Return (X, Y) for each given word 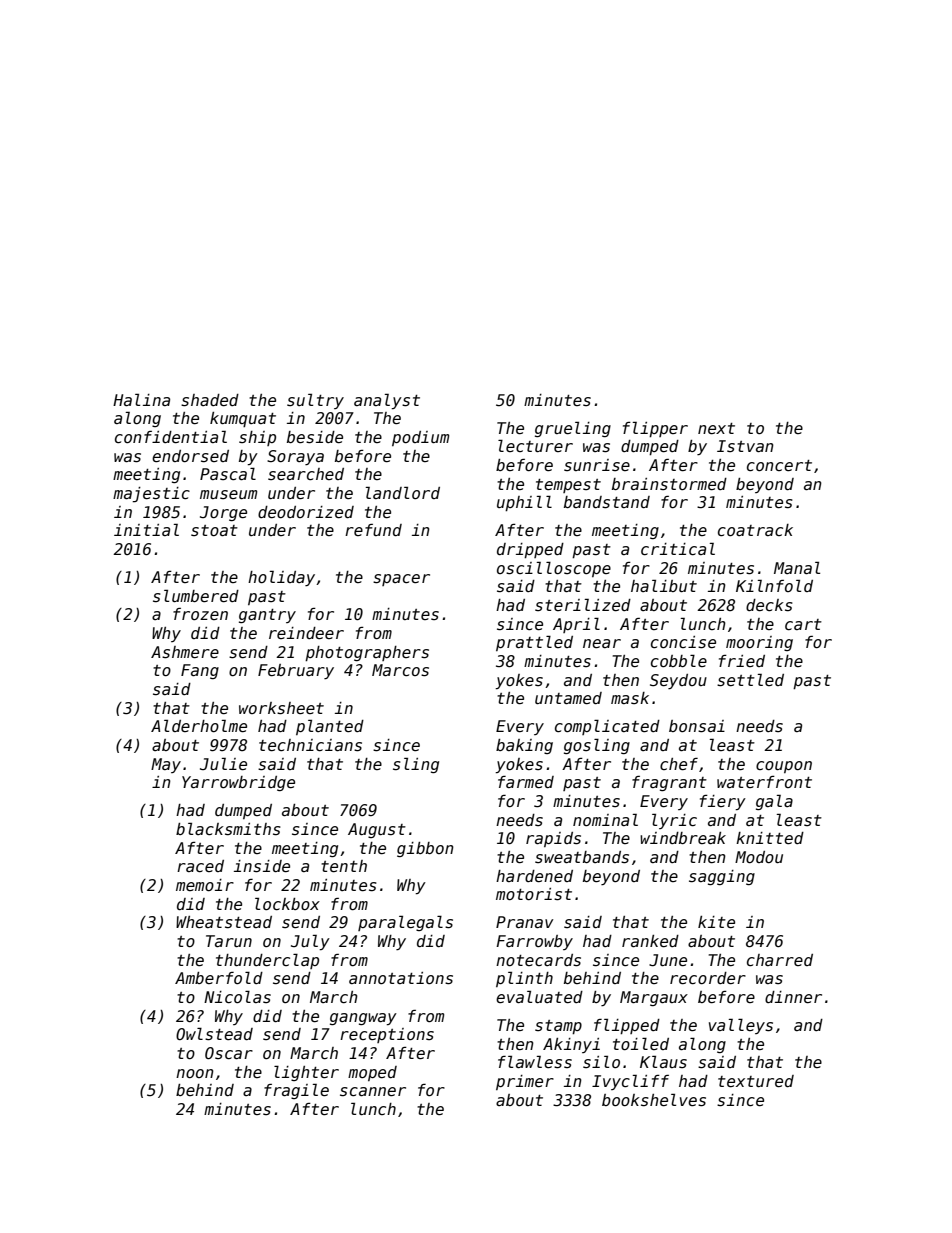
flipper (655, 429)
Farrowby (534, 942)
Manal (797, 567)
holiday (281, 578)
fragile (296, 1091)
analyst (387, 401)
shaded (210, 400)
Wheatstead (224, 922)
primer (525, 1082)
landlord (402, 492)
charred (780, 960)
